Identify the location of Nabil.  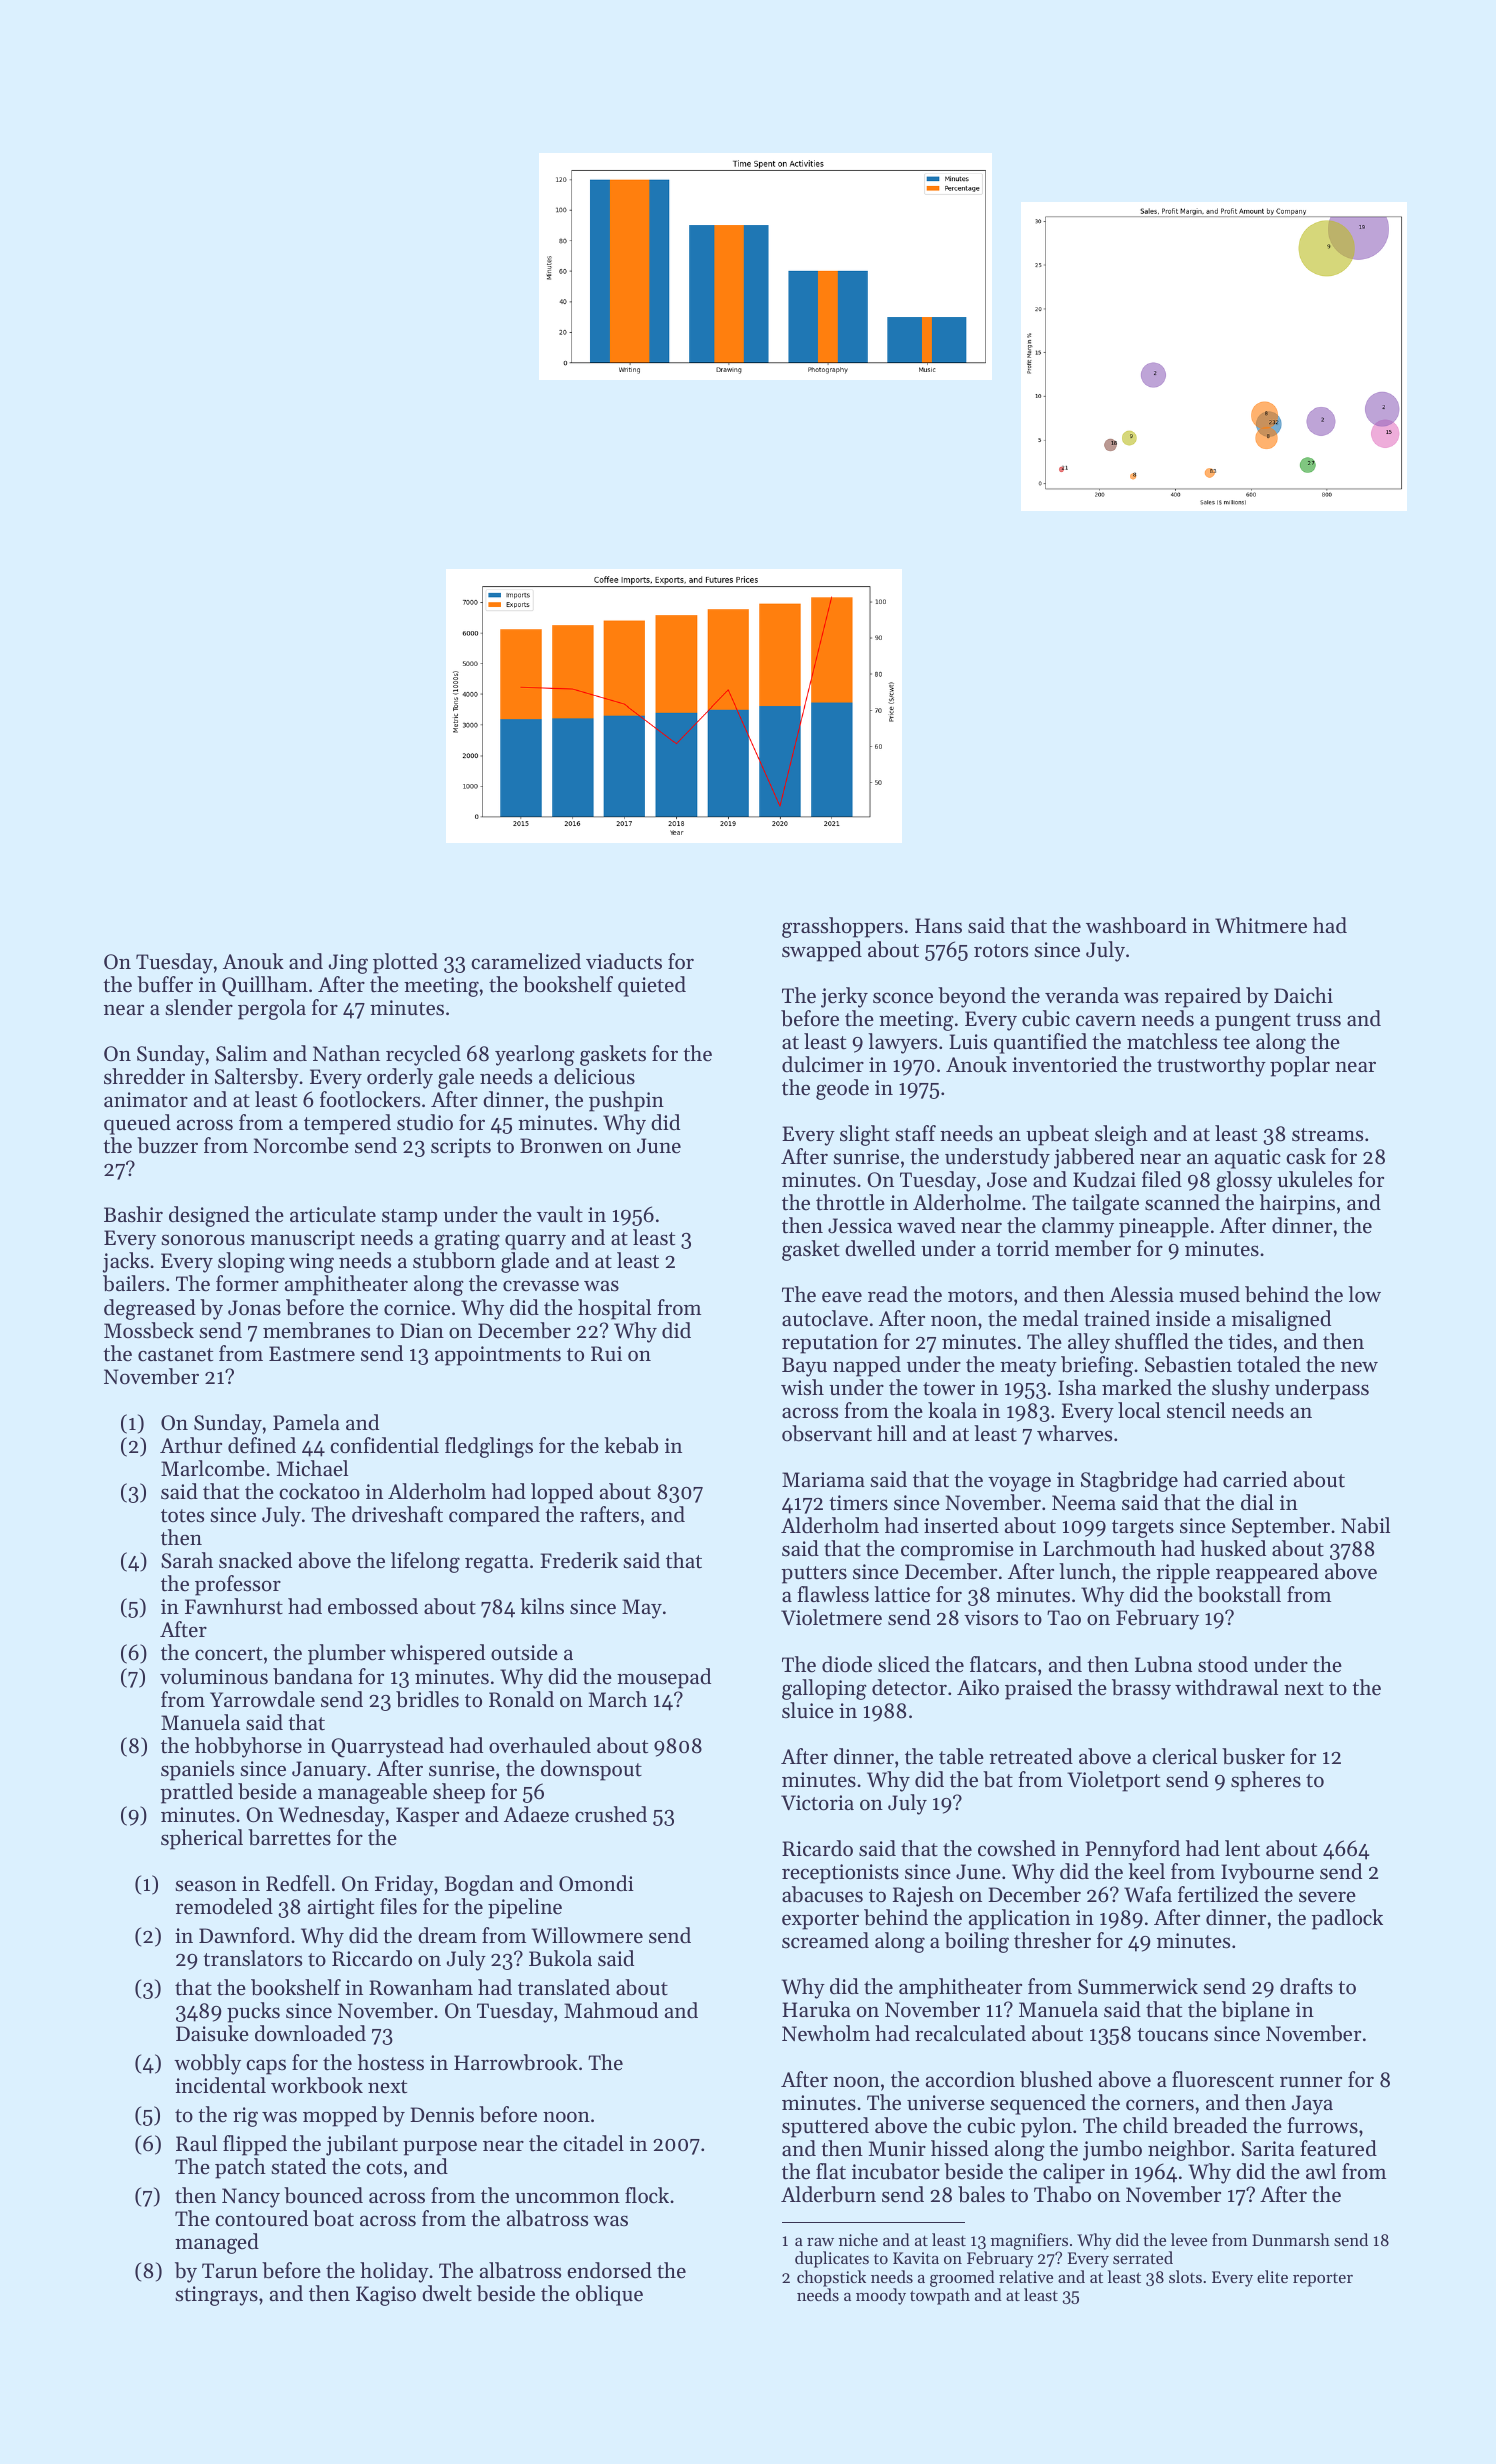
(1365, 1525).
